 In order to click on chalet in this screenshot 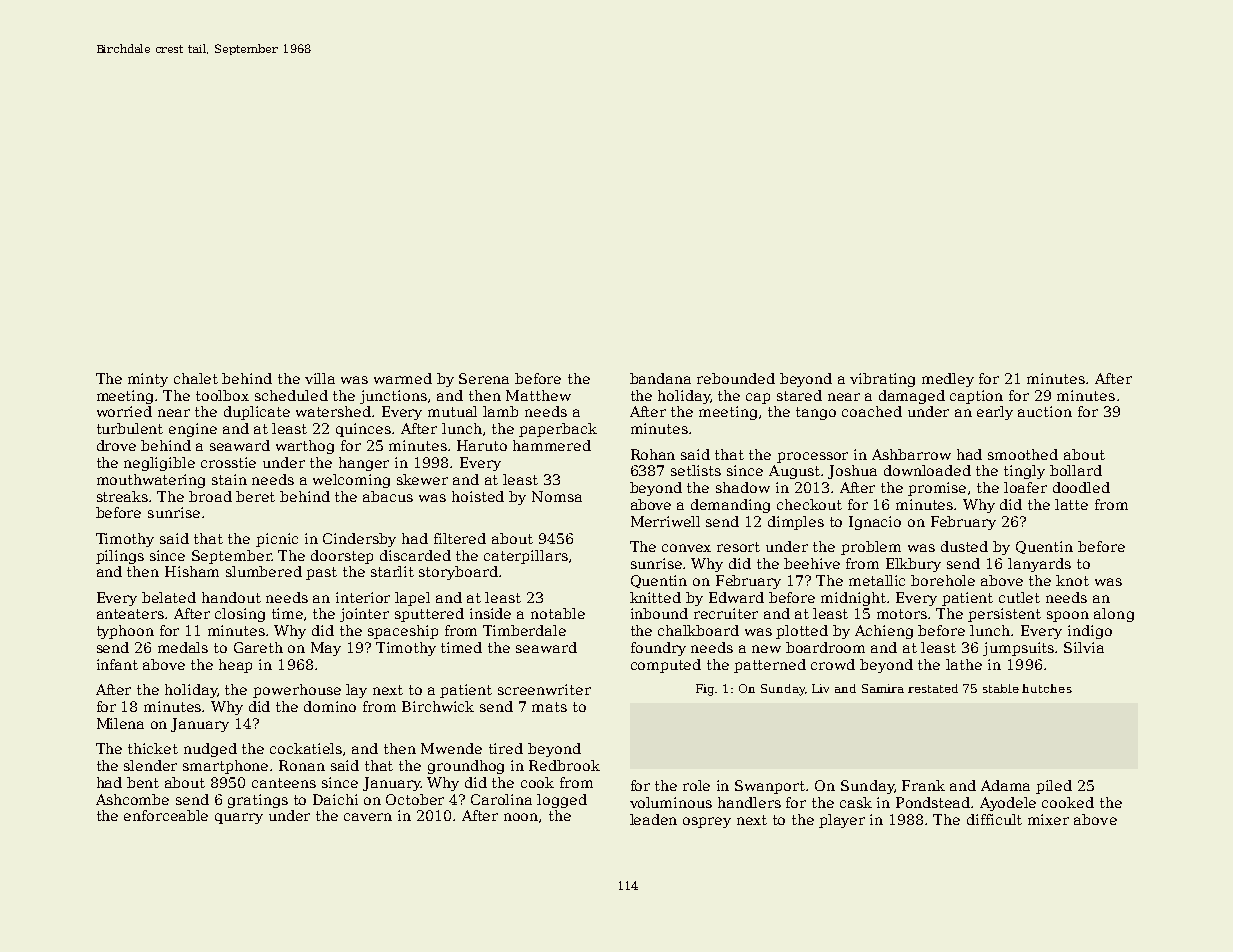, I will do `click(196, 378)`.
